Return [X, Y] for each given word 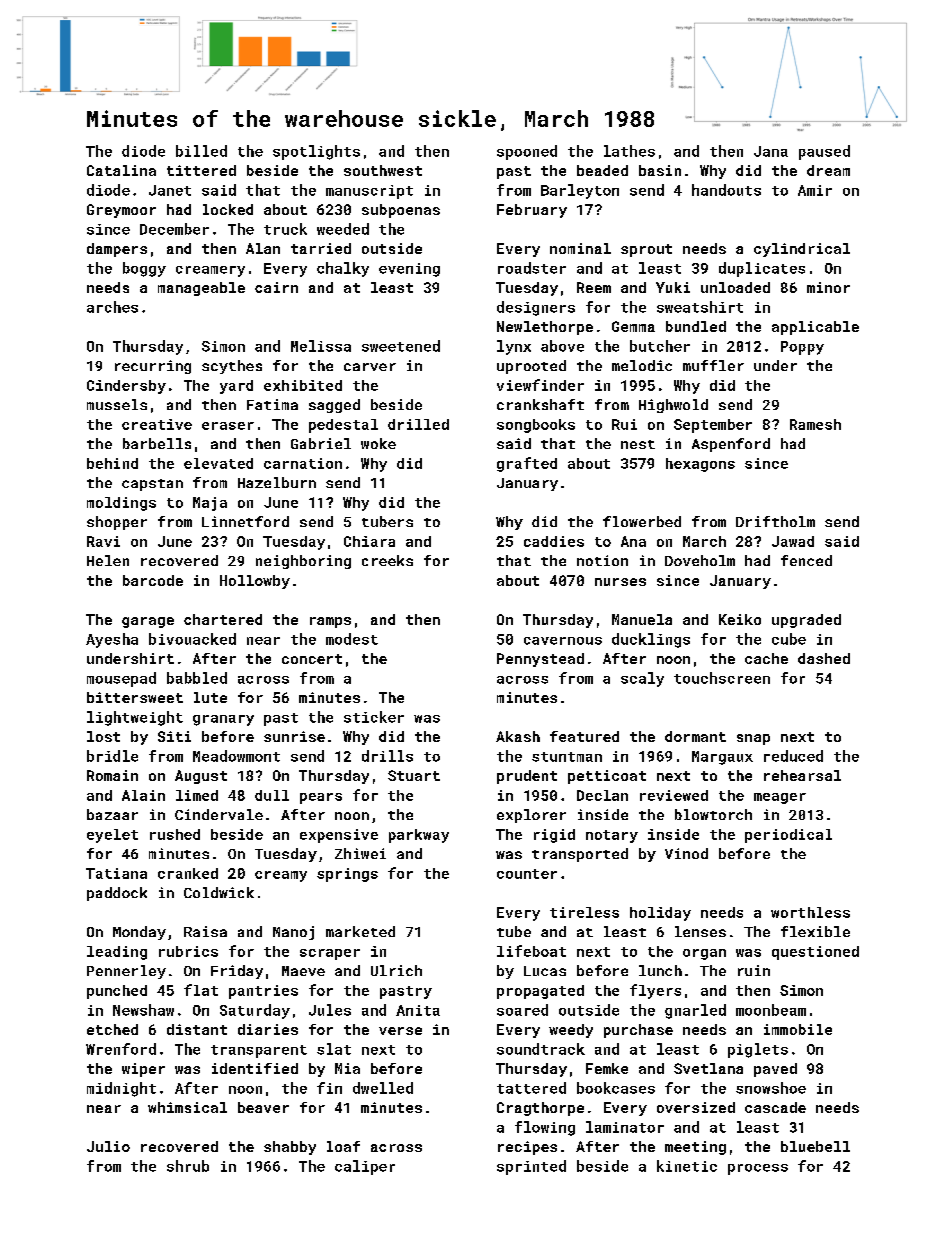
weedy [571, 1031]
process [758, 1169]
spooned [527, 152]
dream [828, 170]
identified [255, 1068]
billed [201, 151]
